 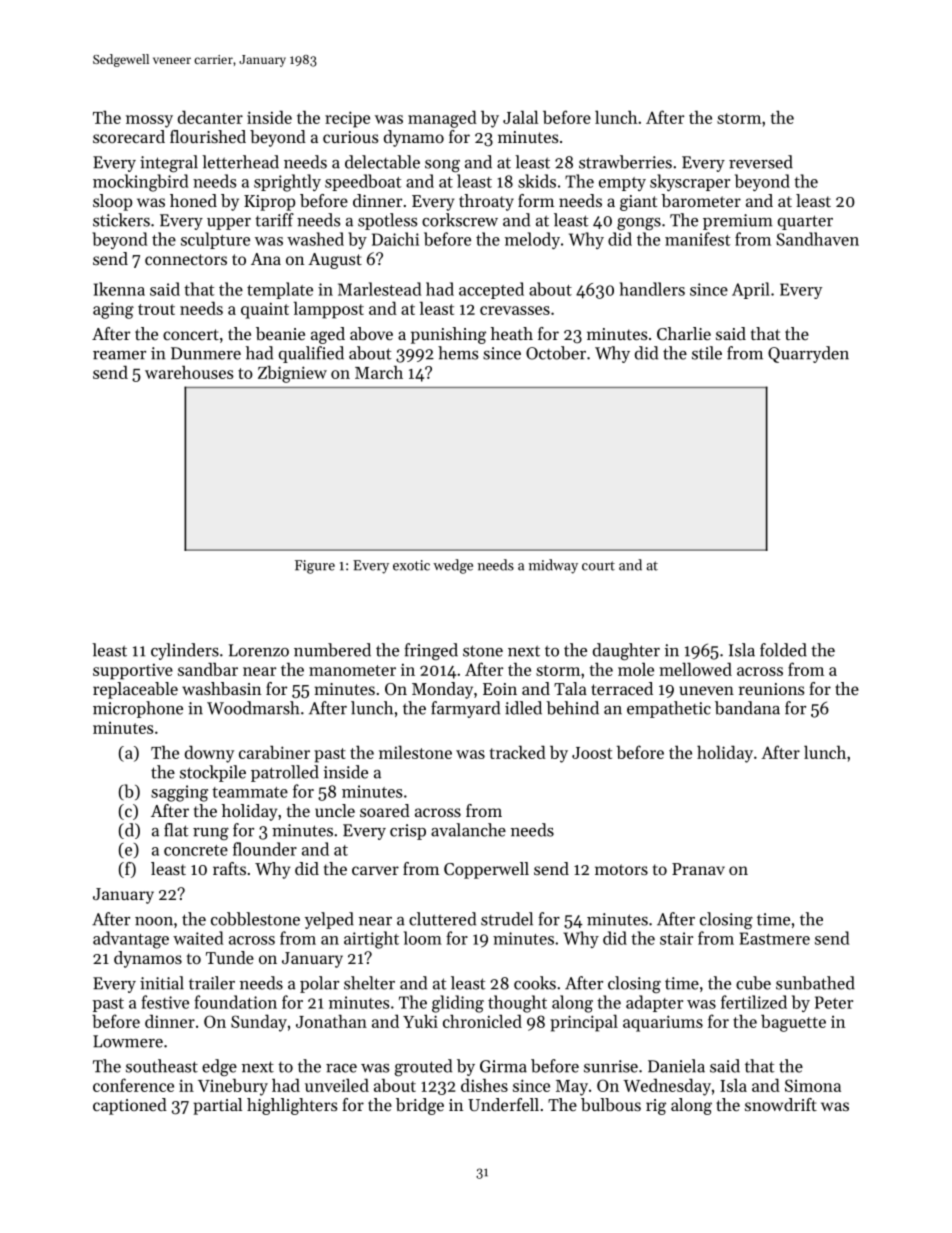 I want to click on mossy, so click(x=149, y=121).
